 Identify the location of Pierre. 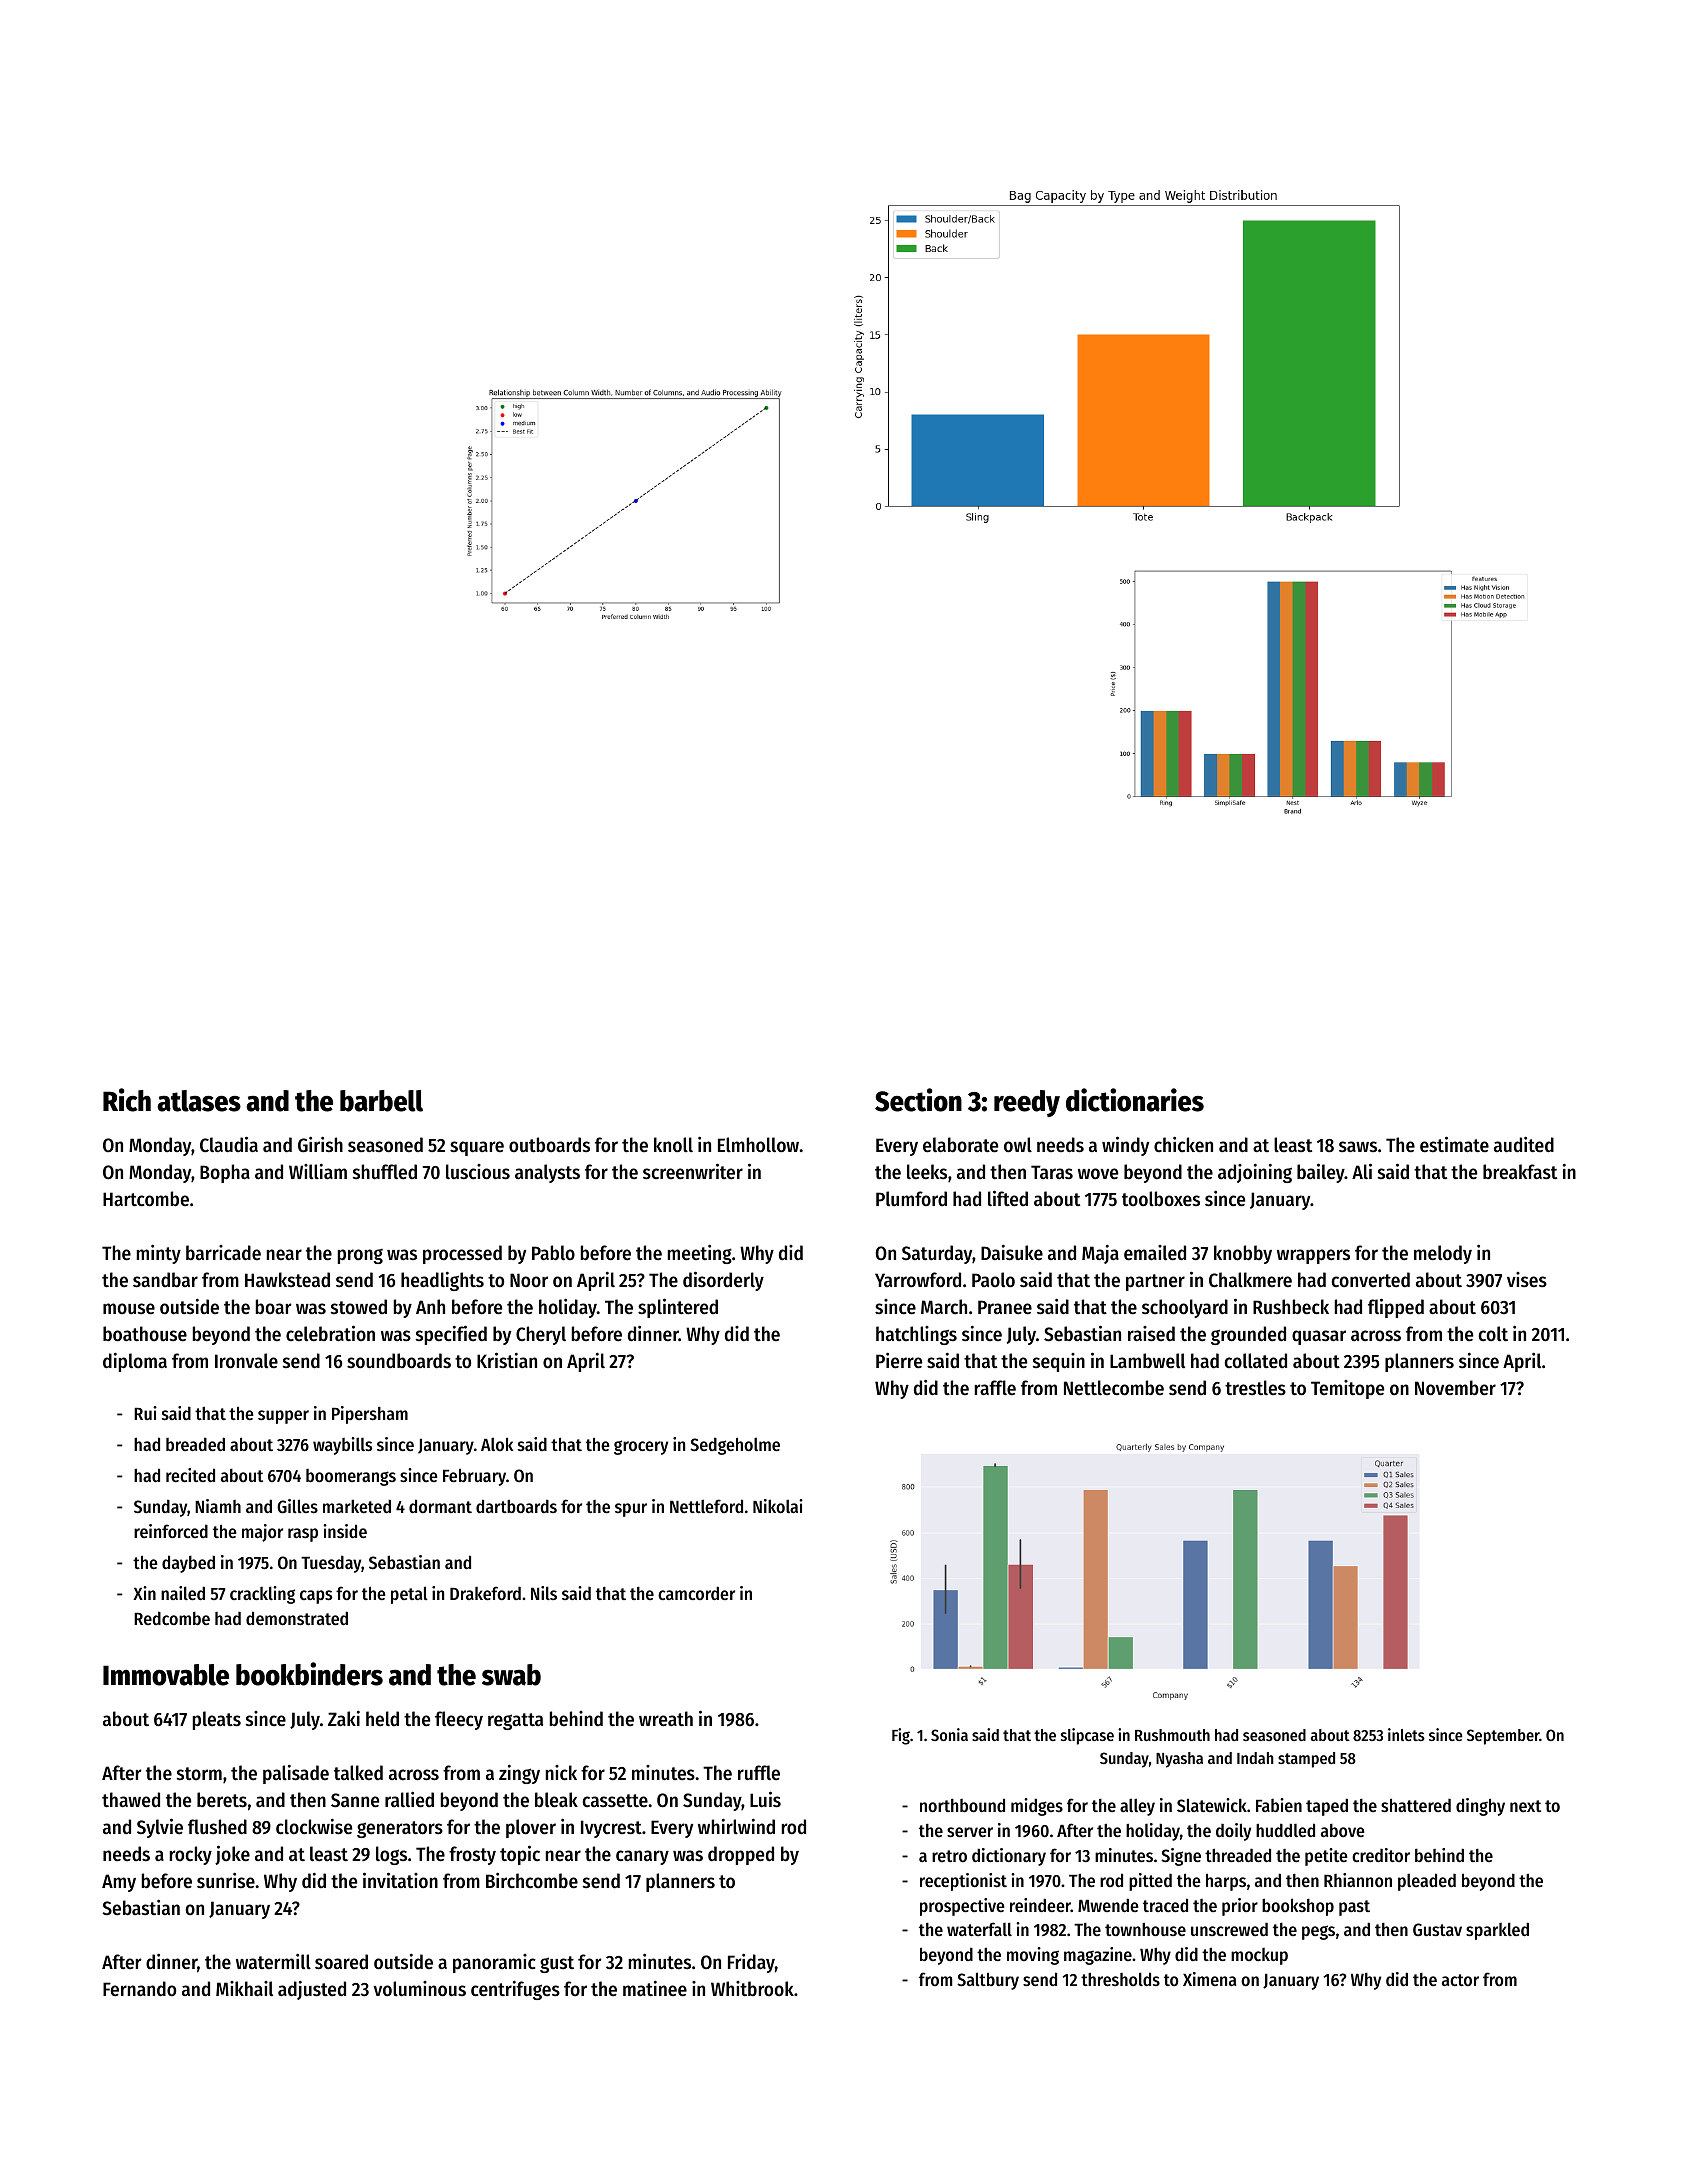
(899, 1360).
